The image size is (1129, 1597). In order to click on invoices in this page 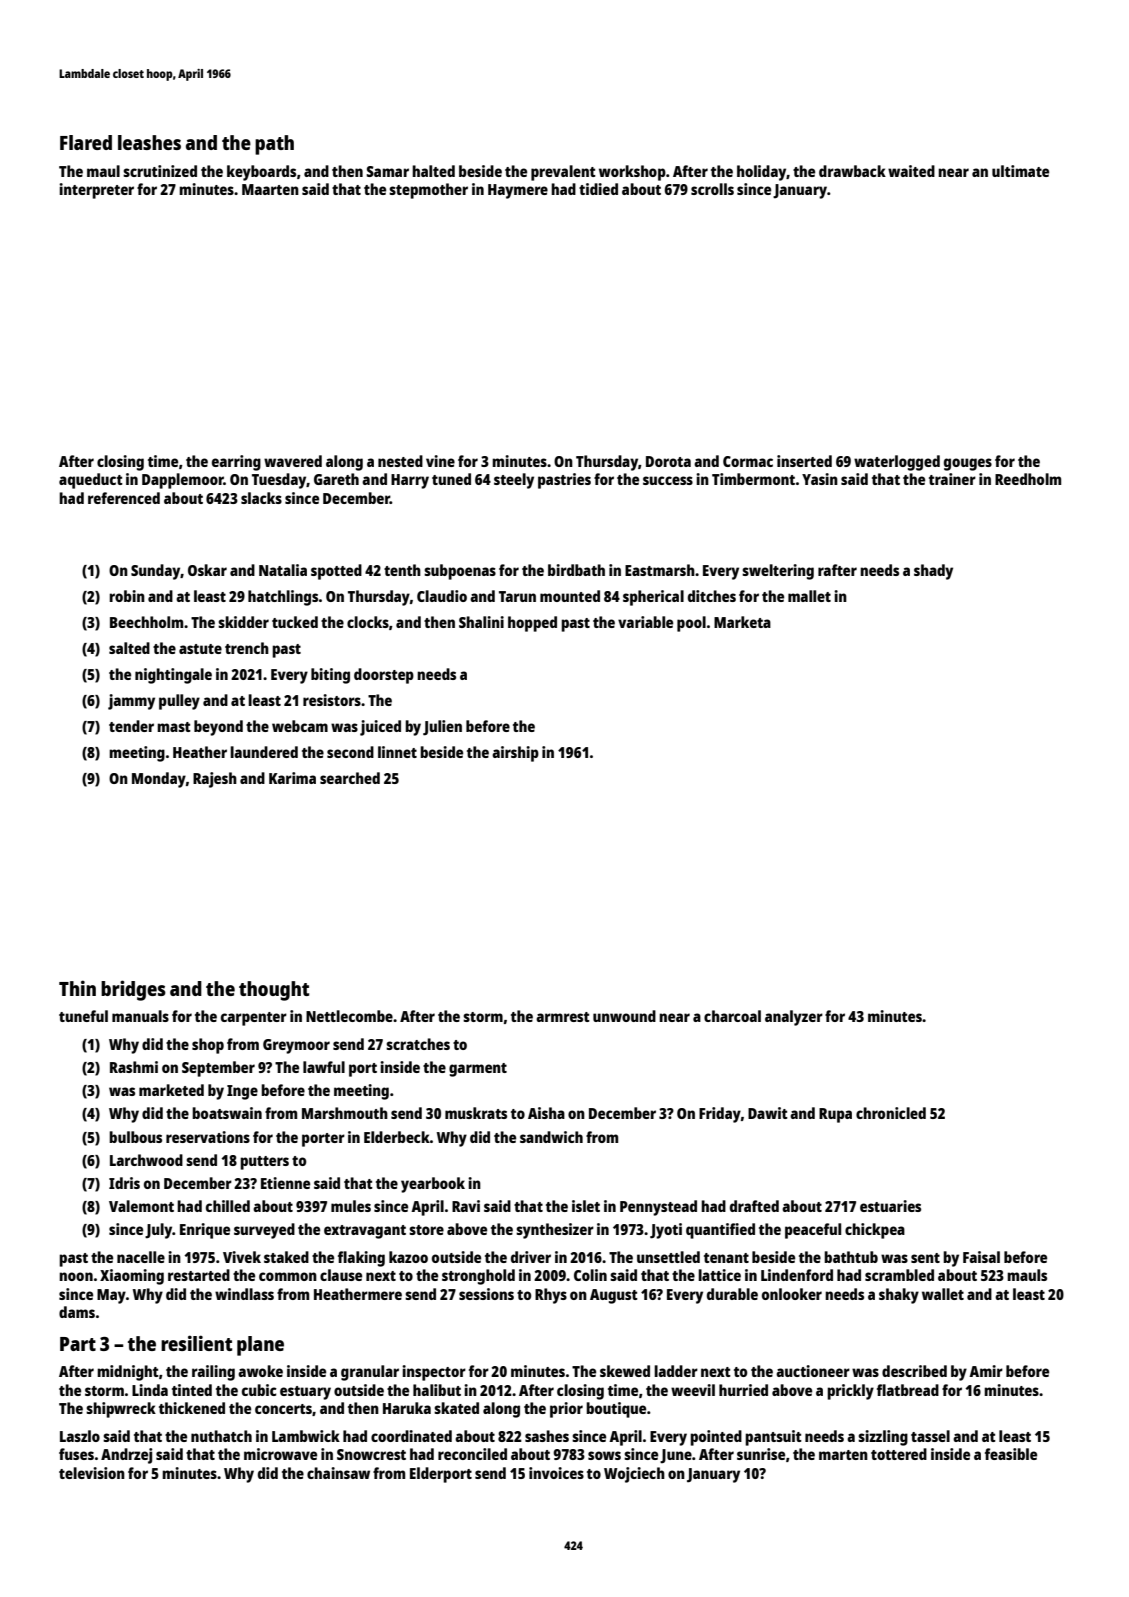, I will do `click(556, 1473)`.
